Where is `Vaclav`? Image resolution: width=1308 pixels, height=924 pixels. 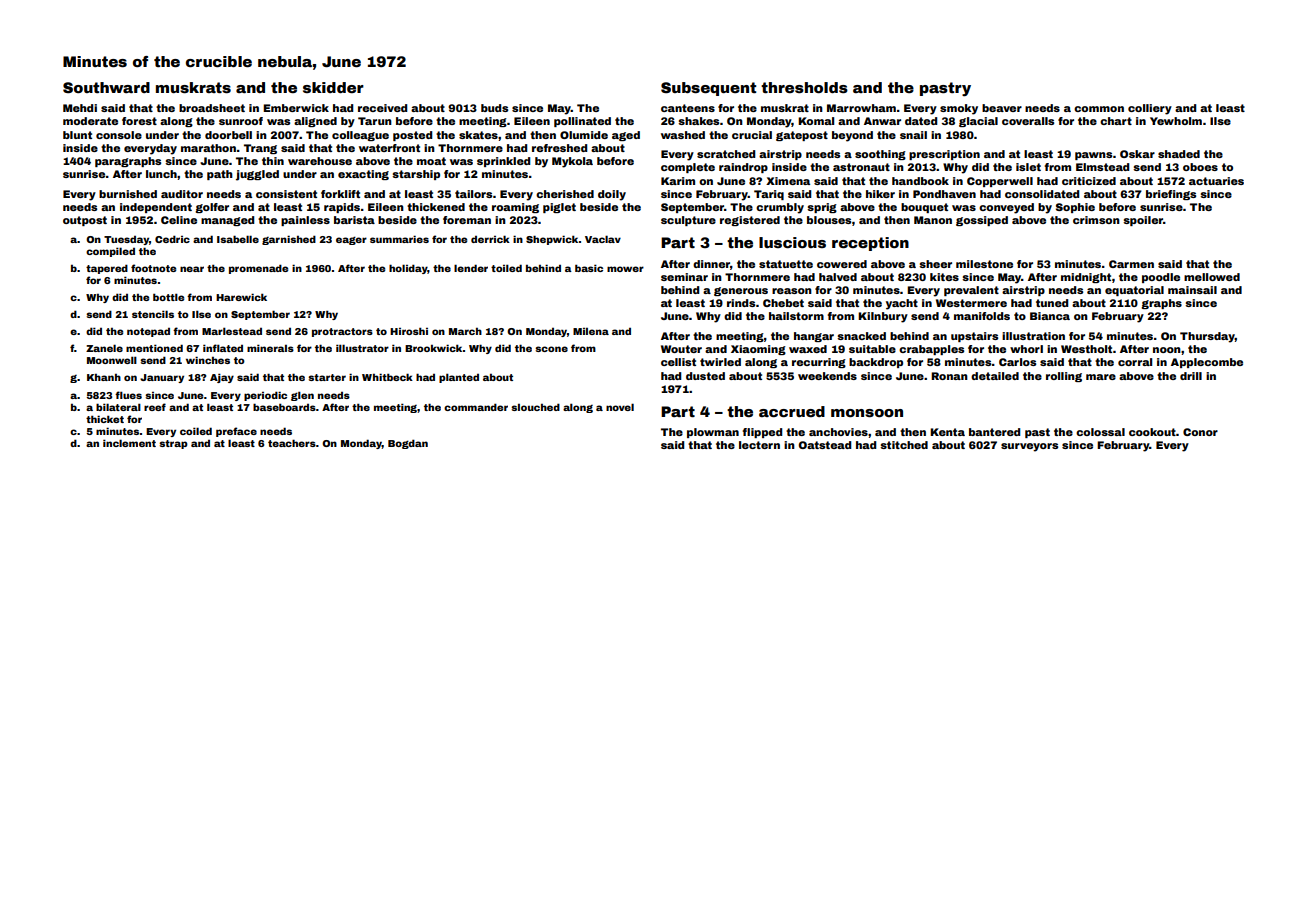 Vaclav is located at coordinates (603, 239).
